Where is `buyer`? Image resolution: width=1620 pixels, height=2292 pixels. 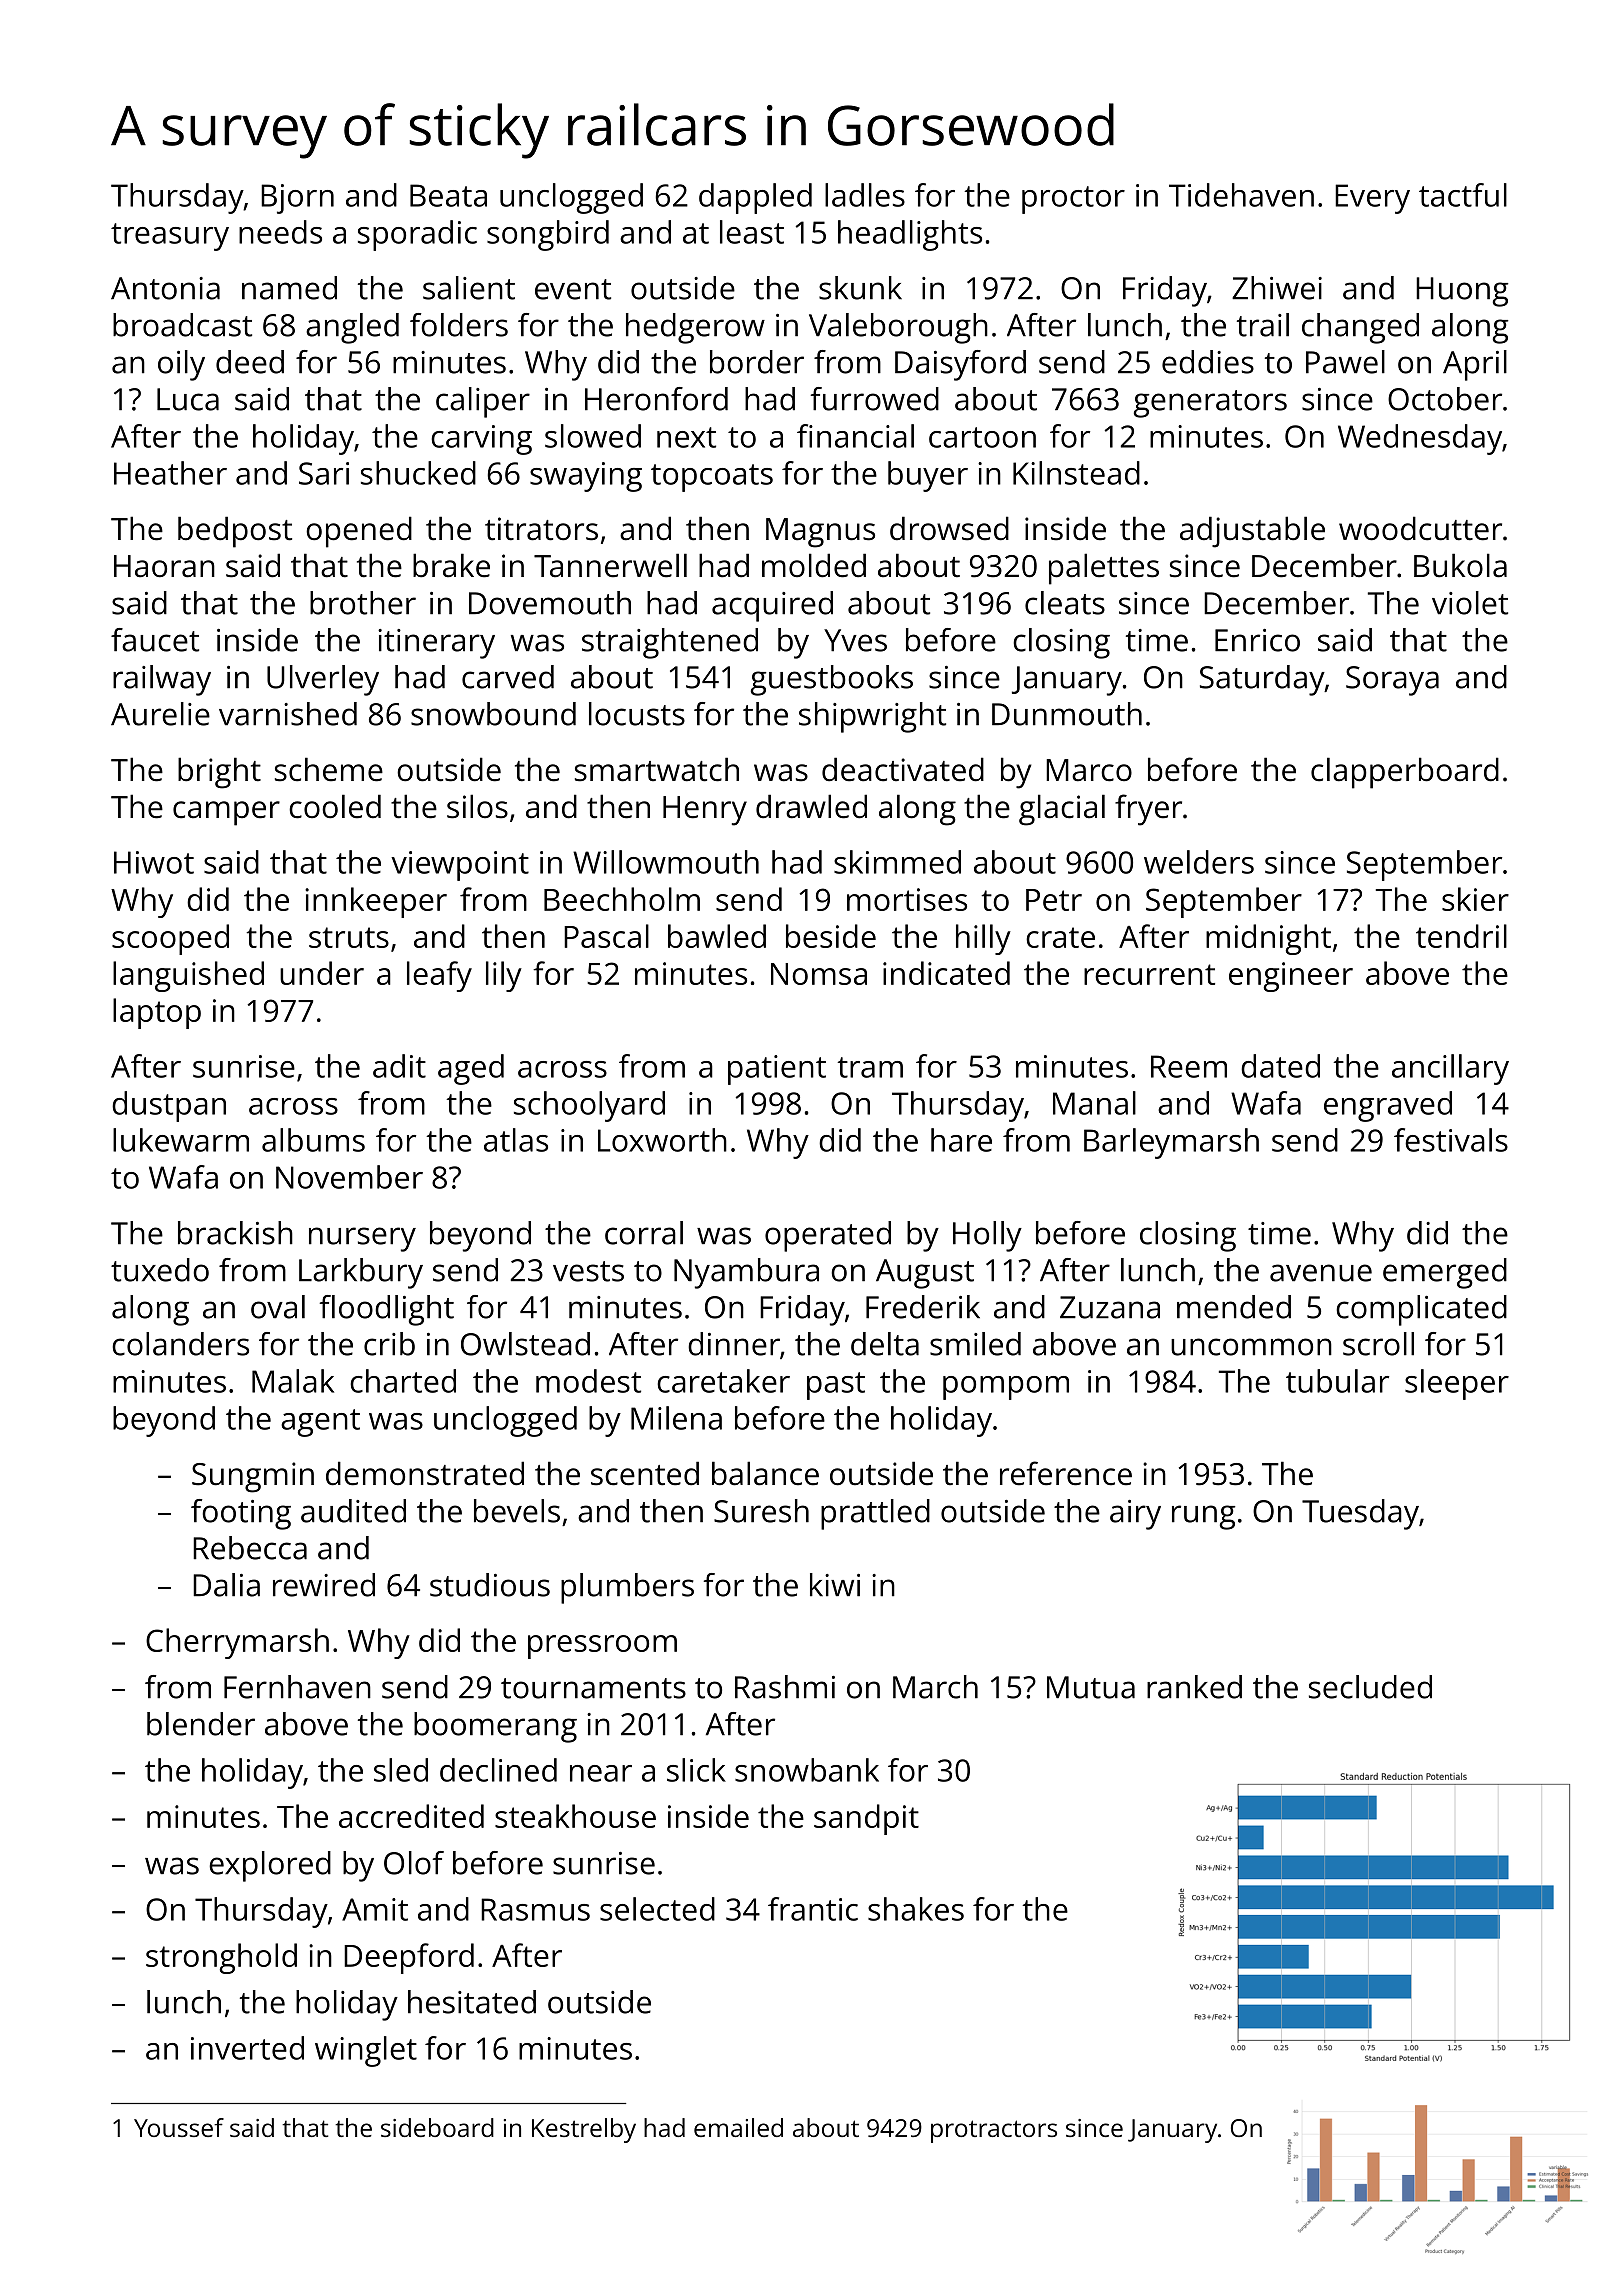 buyer is located at coordinates (928, 476).
